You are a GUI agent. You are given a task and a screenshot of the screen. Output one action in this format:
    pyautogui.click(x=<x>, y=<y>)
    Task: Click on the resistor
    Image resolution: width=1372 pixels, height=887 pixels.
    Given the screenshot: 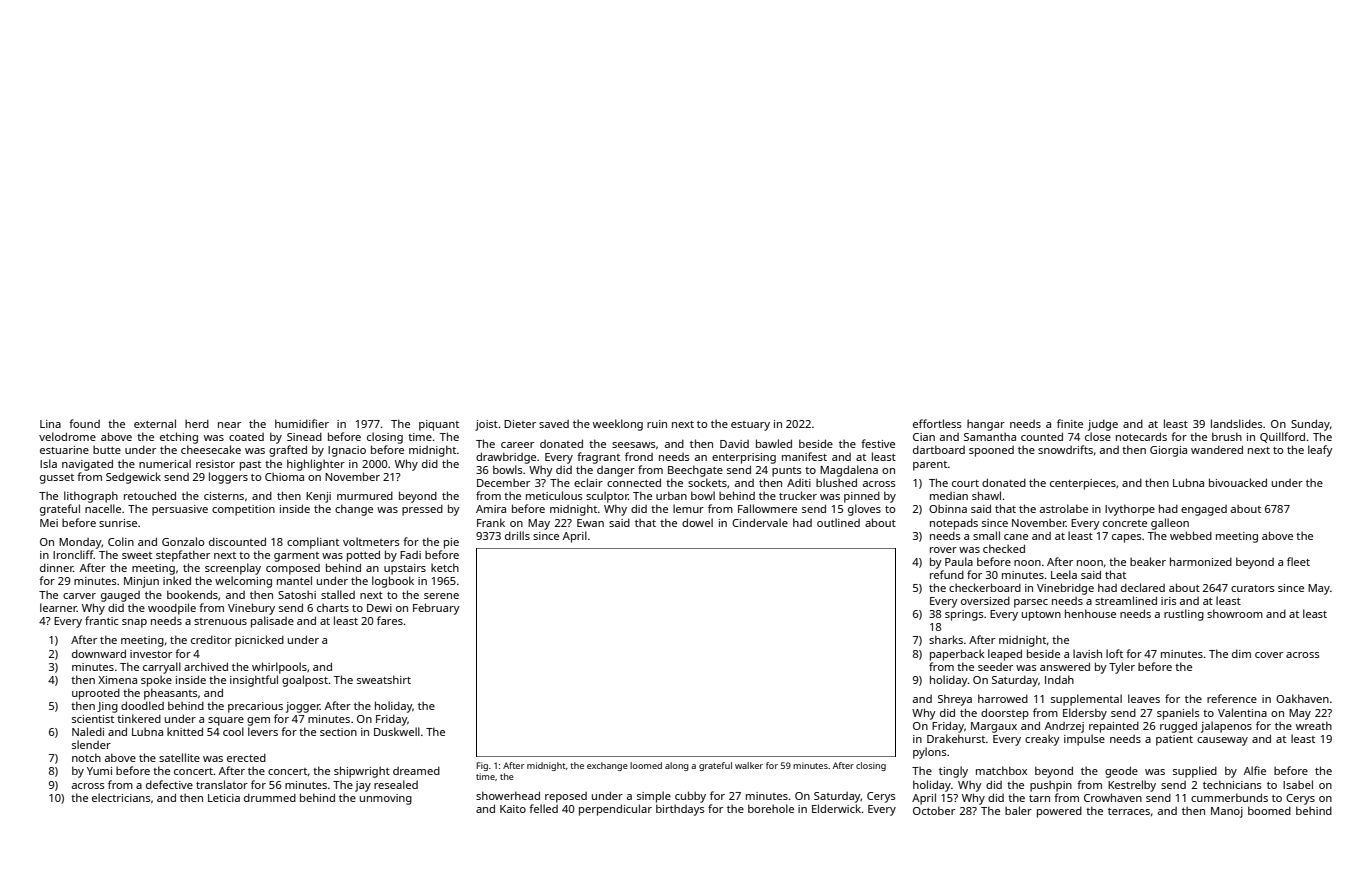 What is the action you would take?
    pyautogui.click(x=215, y=464)
